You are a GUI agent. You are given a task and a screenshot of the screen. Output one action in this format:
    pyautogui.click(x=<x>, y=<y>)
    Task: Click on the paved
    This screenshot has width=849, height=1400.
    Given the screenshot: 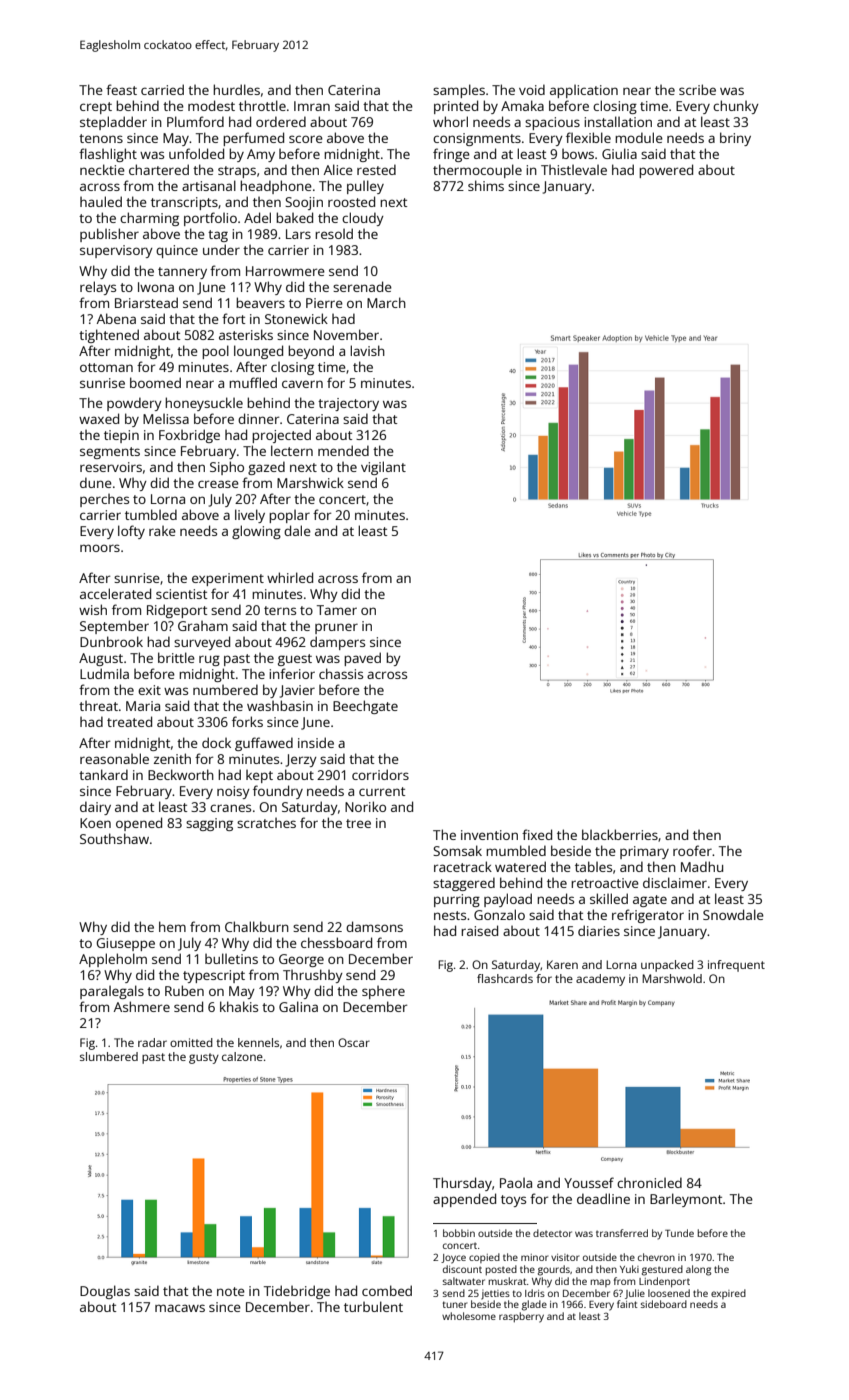 What is the action you would take?
    pyautogui.click(x=362, y=659)
